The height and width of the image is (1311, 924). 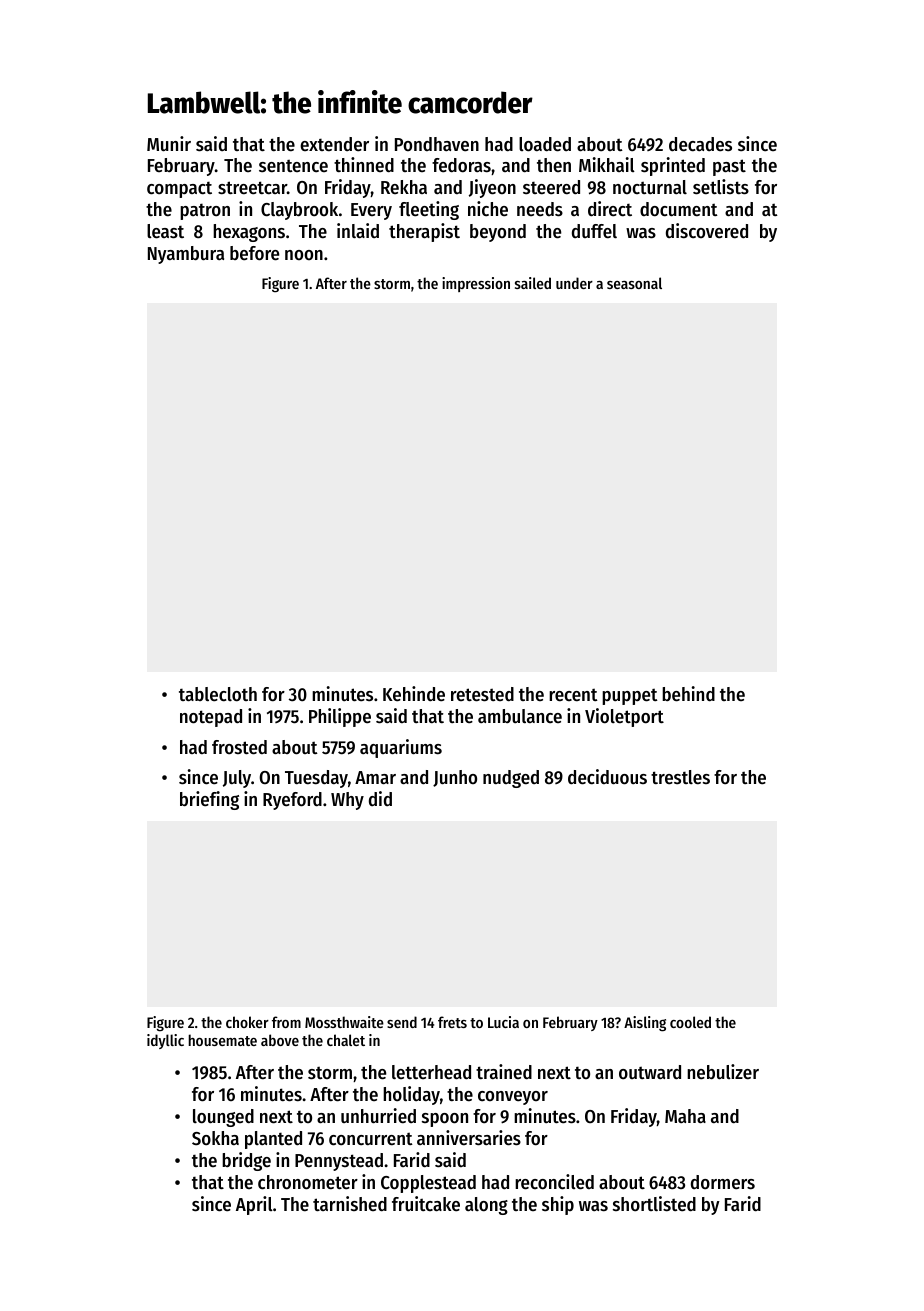 What do you see at coordinates (688, 694) in the image?
I see `behind` at bounding box center [688, 694].
